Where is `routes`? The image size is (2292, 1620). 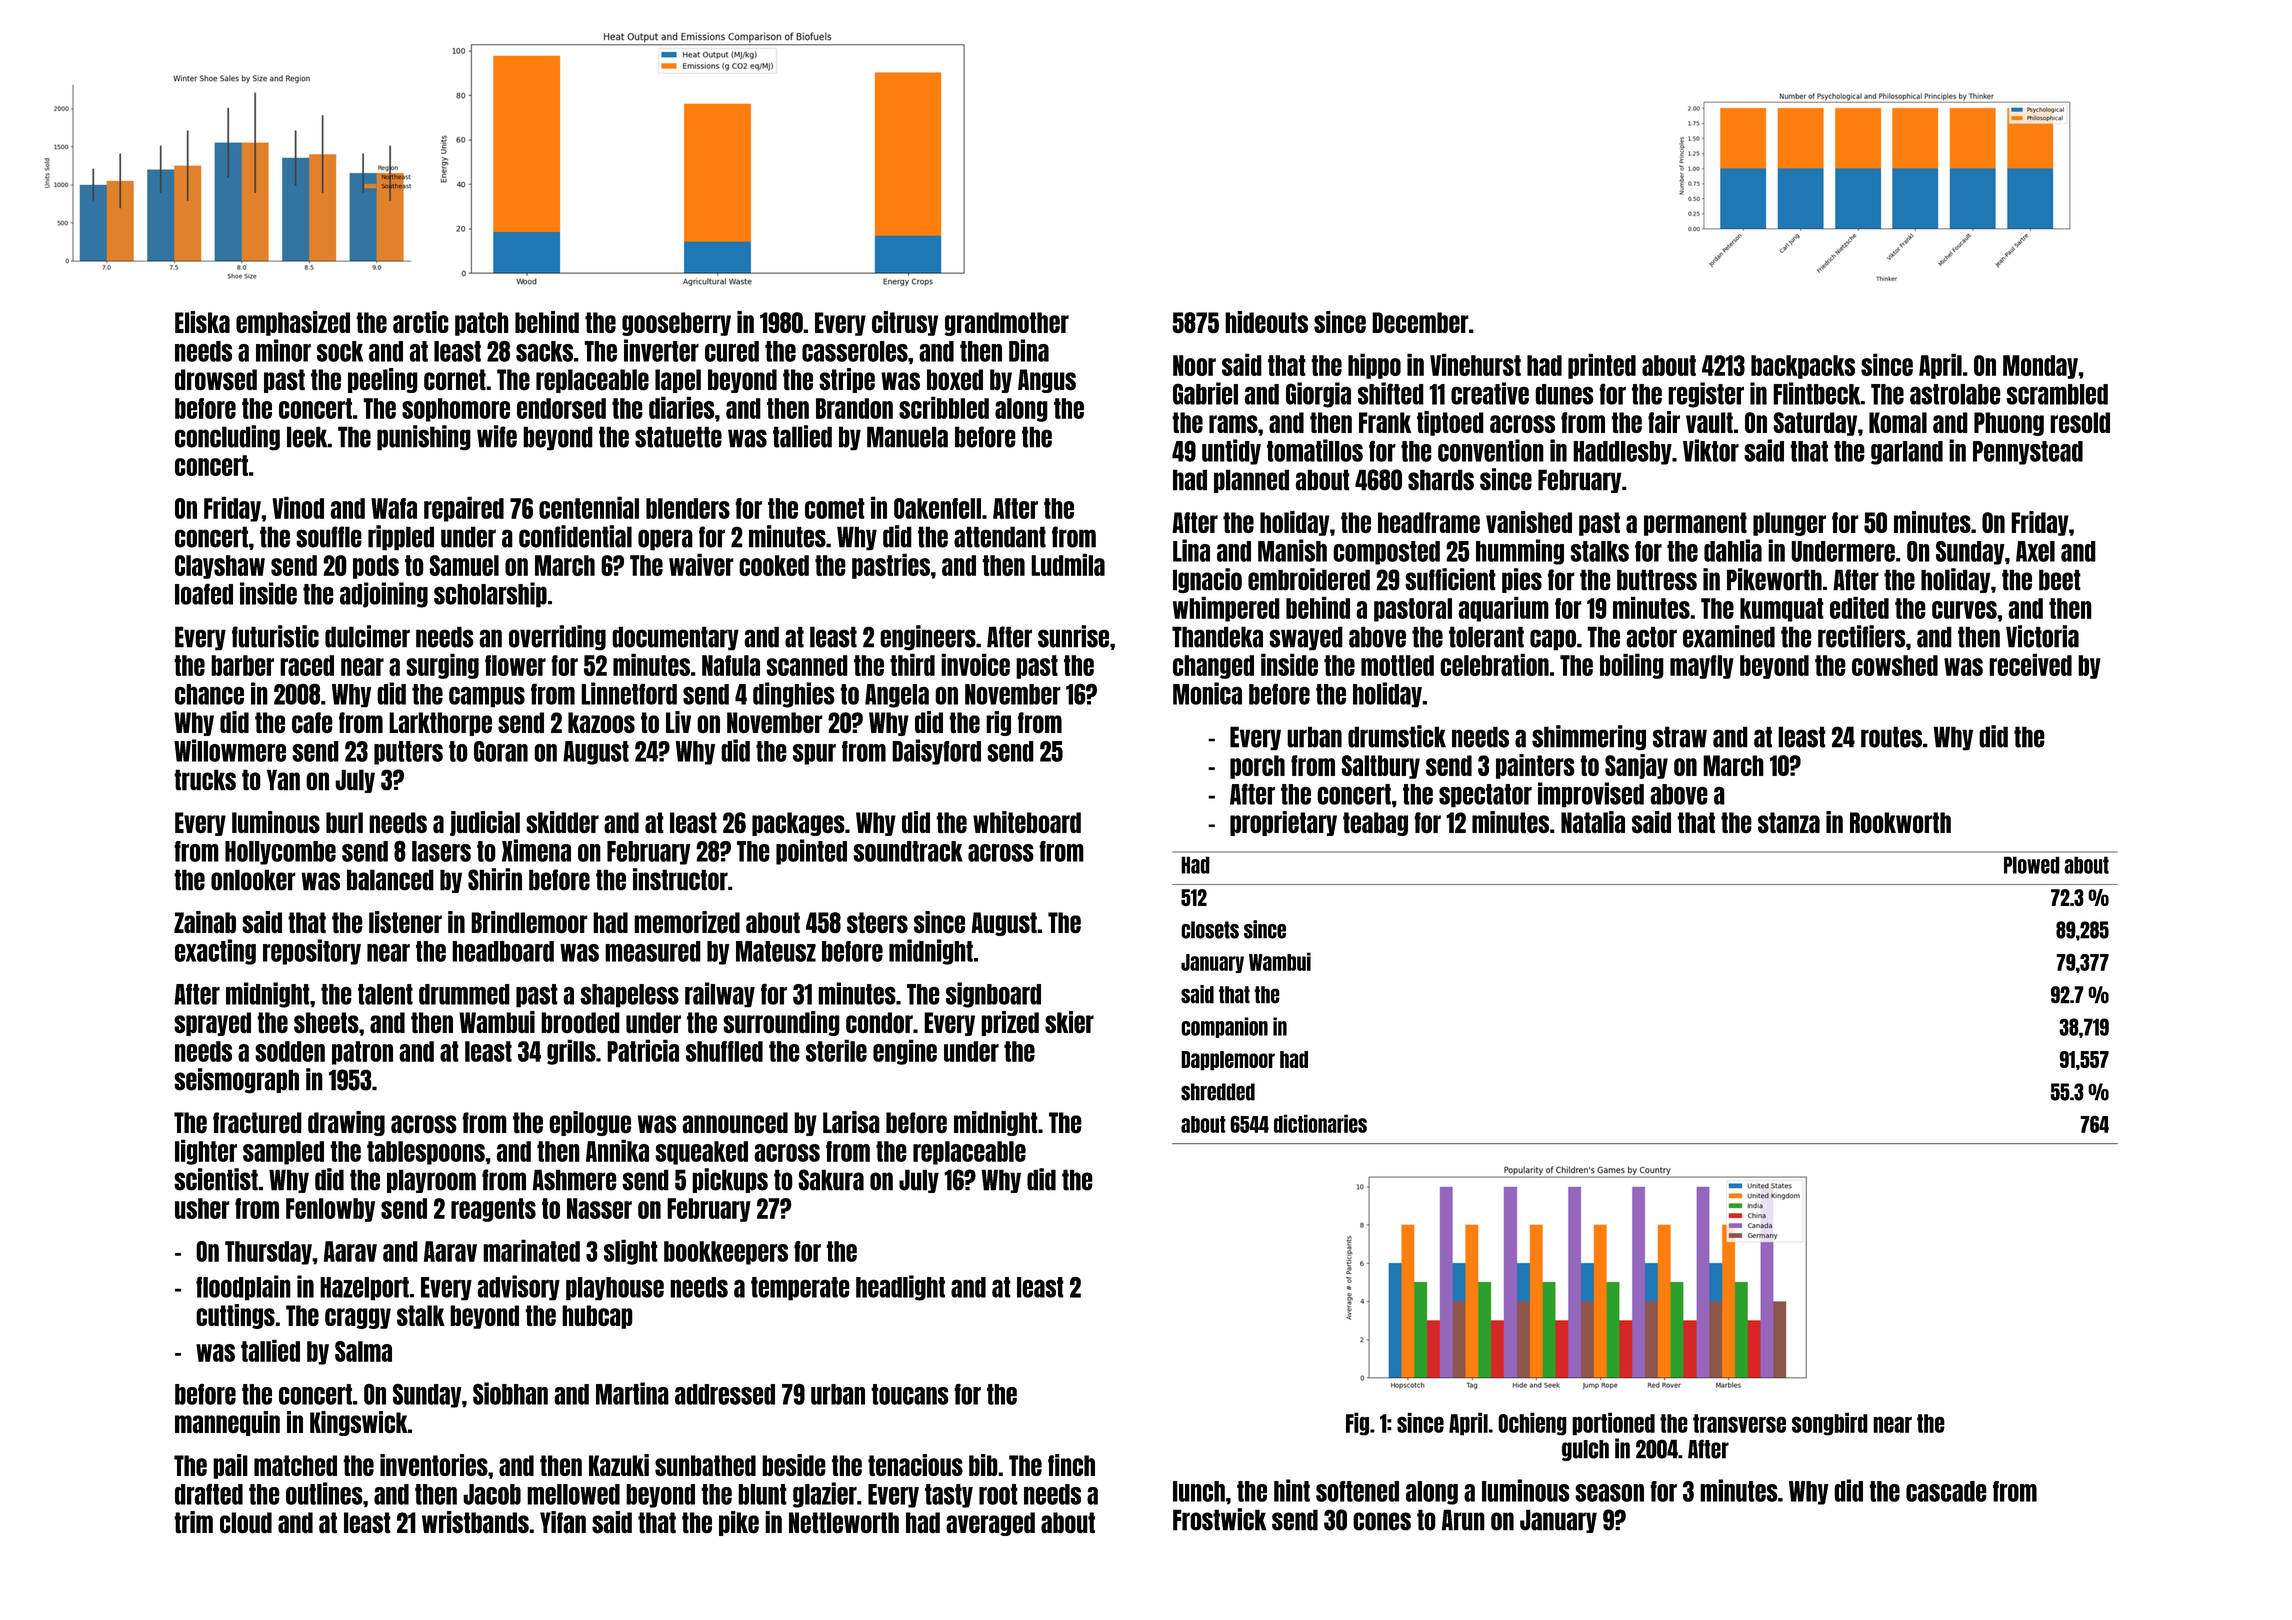
routes is located at coordinates (1891, 737).
